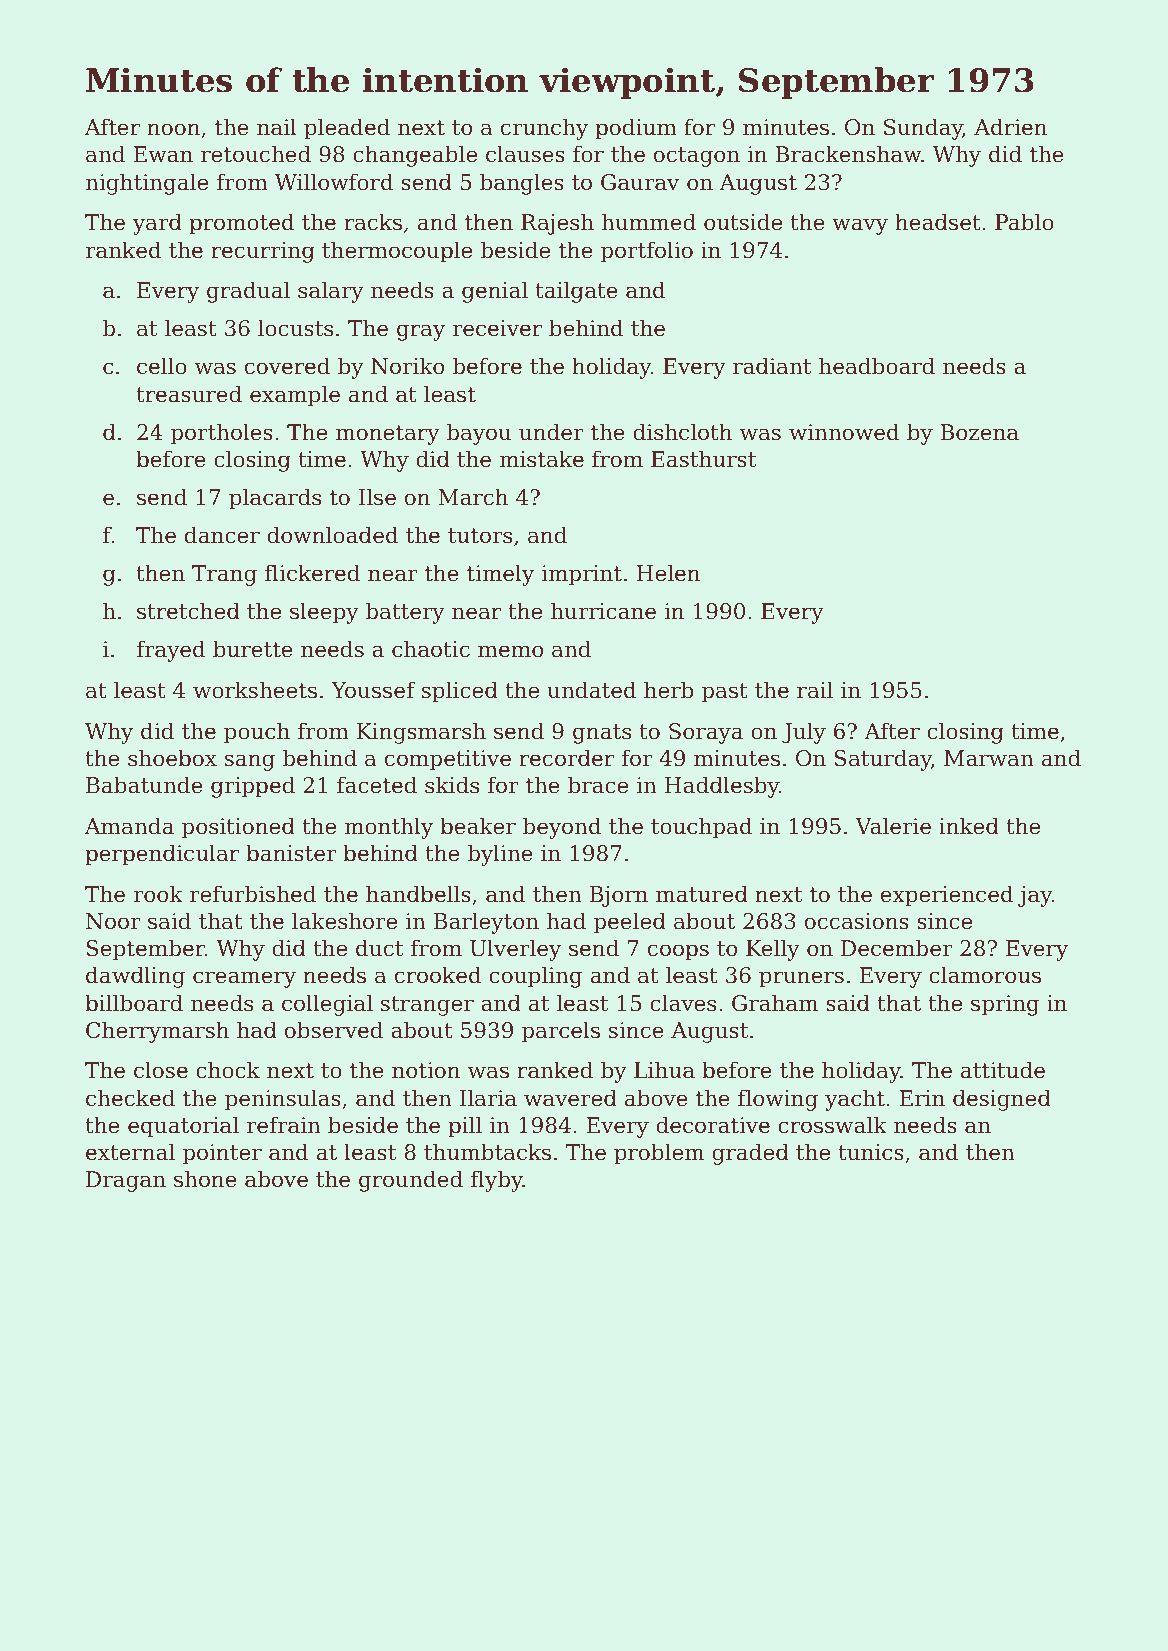 This page has width=1168, height=1651. Describe the element at coordinates (630, 923) in the page. I see `peeled` at that location.
